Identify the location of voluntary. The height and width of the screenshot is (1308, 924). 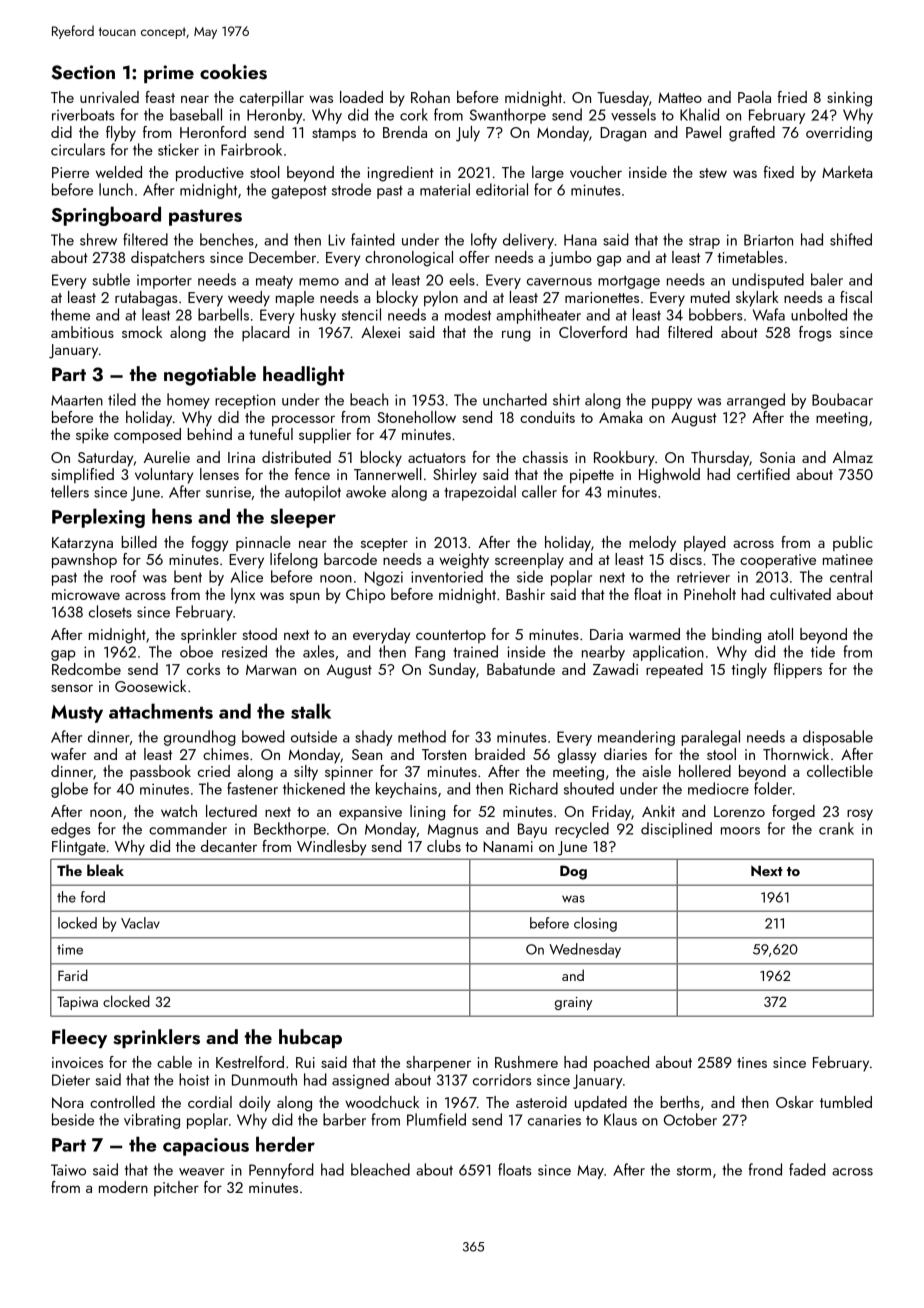
(164, 476).
